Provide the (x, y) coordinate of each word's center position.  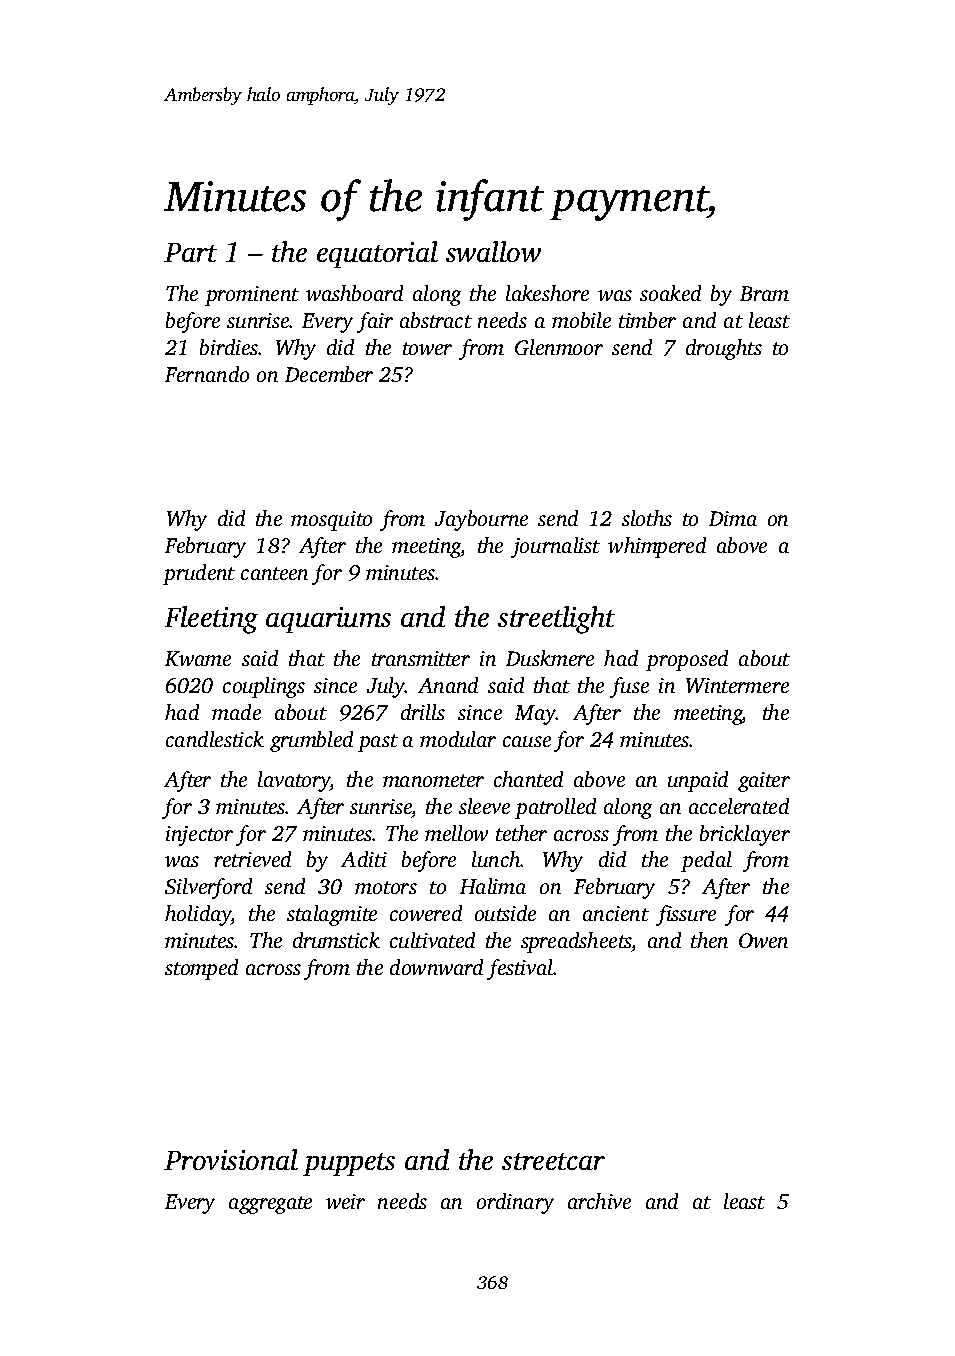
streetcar (553, 1161)
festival (520, 969)
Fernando (207, 374)
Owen (763, 940)
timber (647, 320)
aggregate (270, 1205)
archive (599, 1201)
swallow (493, 251)
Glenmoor (559, 347)
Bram (764, 293)
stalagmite (332, 915)
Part (190, 252)
